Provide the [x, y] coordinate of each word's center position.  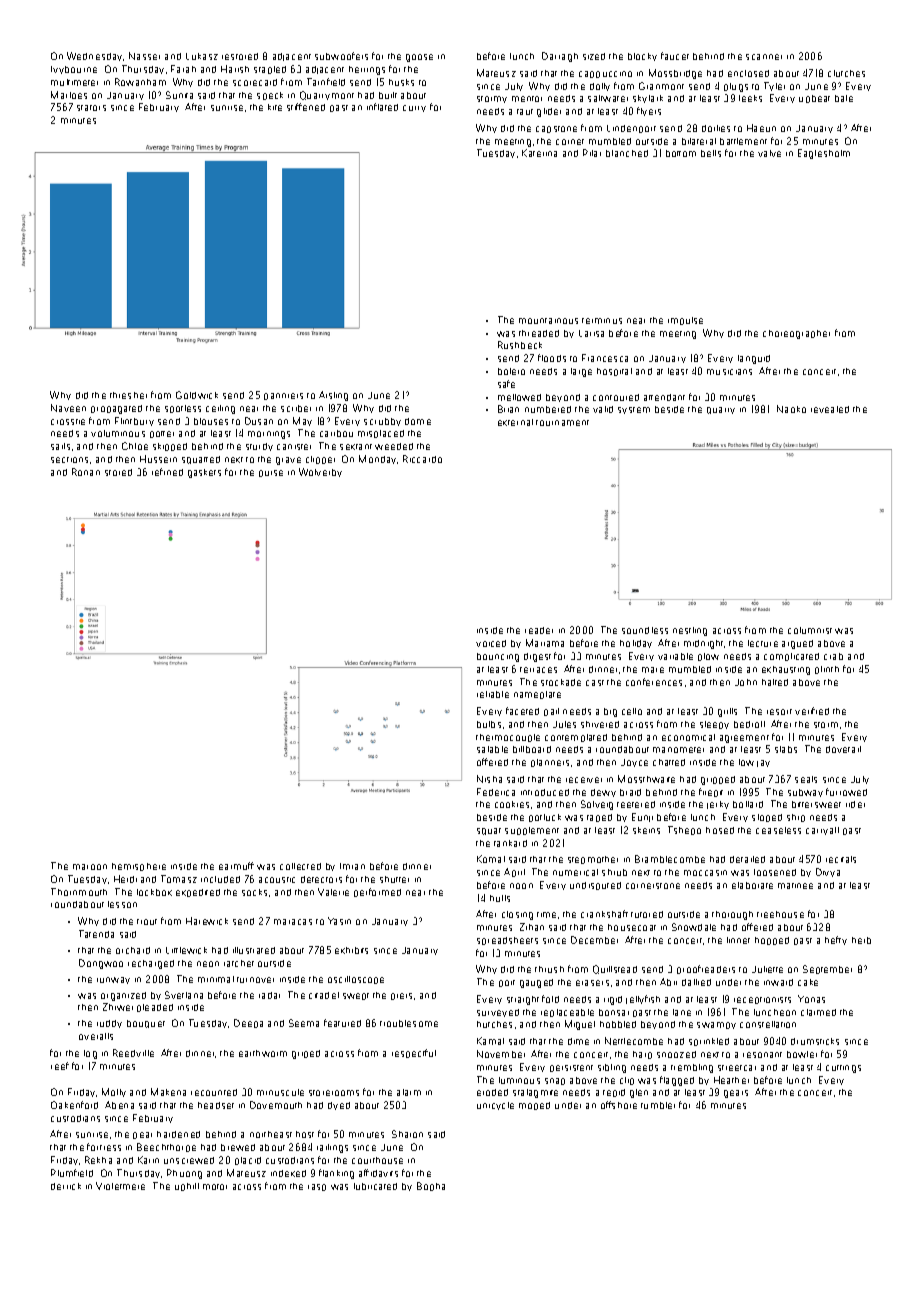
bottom [681, 153]
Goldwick [197, 395]
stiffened [306, 107]
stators [91, 108]
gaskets [204, 473]
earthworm [263, 1053]
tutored [647, 914]
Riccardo [422, 459]
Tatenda [96, 934]
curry [414, 108]
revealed [830, 409]
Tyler [774, 86]
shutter [394, 879]
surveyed [498, 1013]
